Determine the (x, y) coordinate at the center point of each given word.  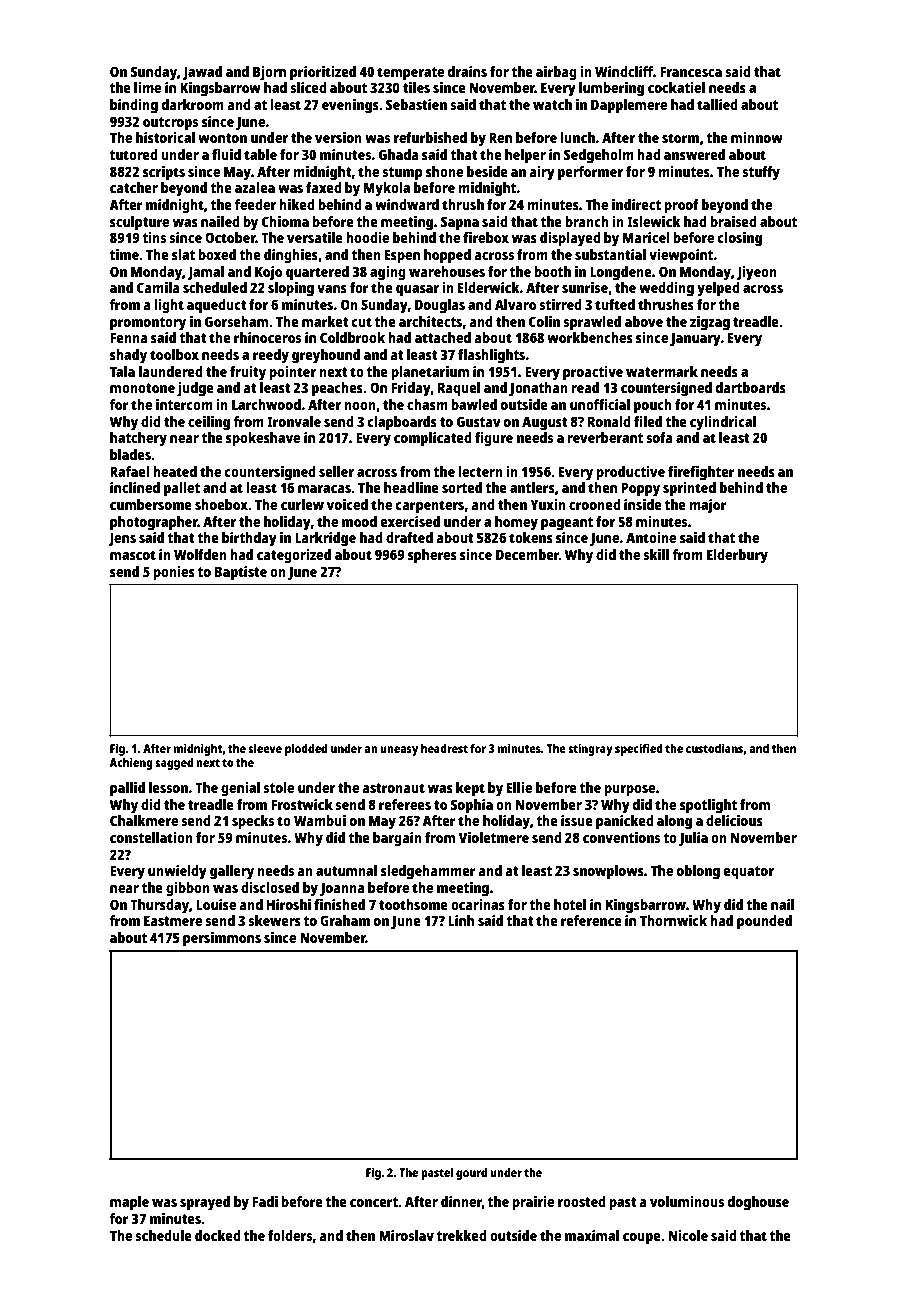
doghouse (758, 1203)
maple (129, 1203)
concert (374, 1202)
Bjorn (269, 73)
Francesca (691, 71)
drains (467, 71)
